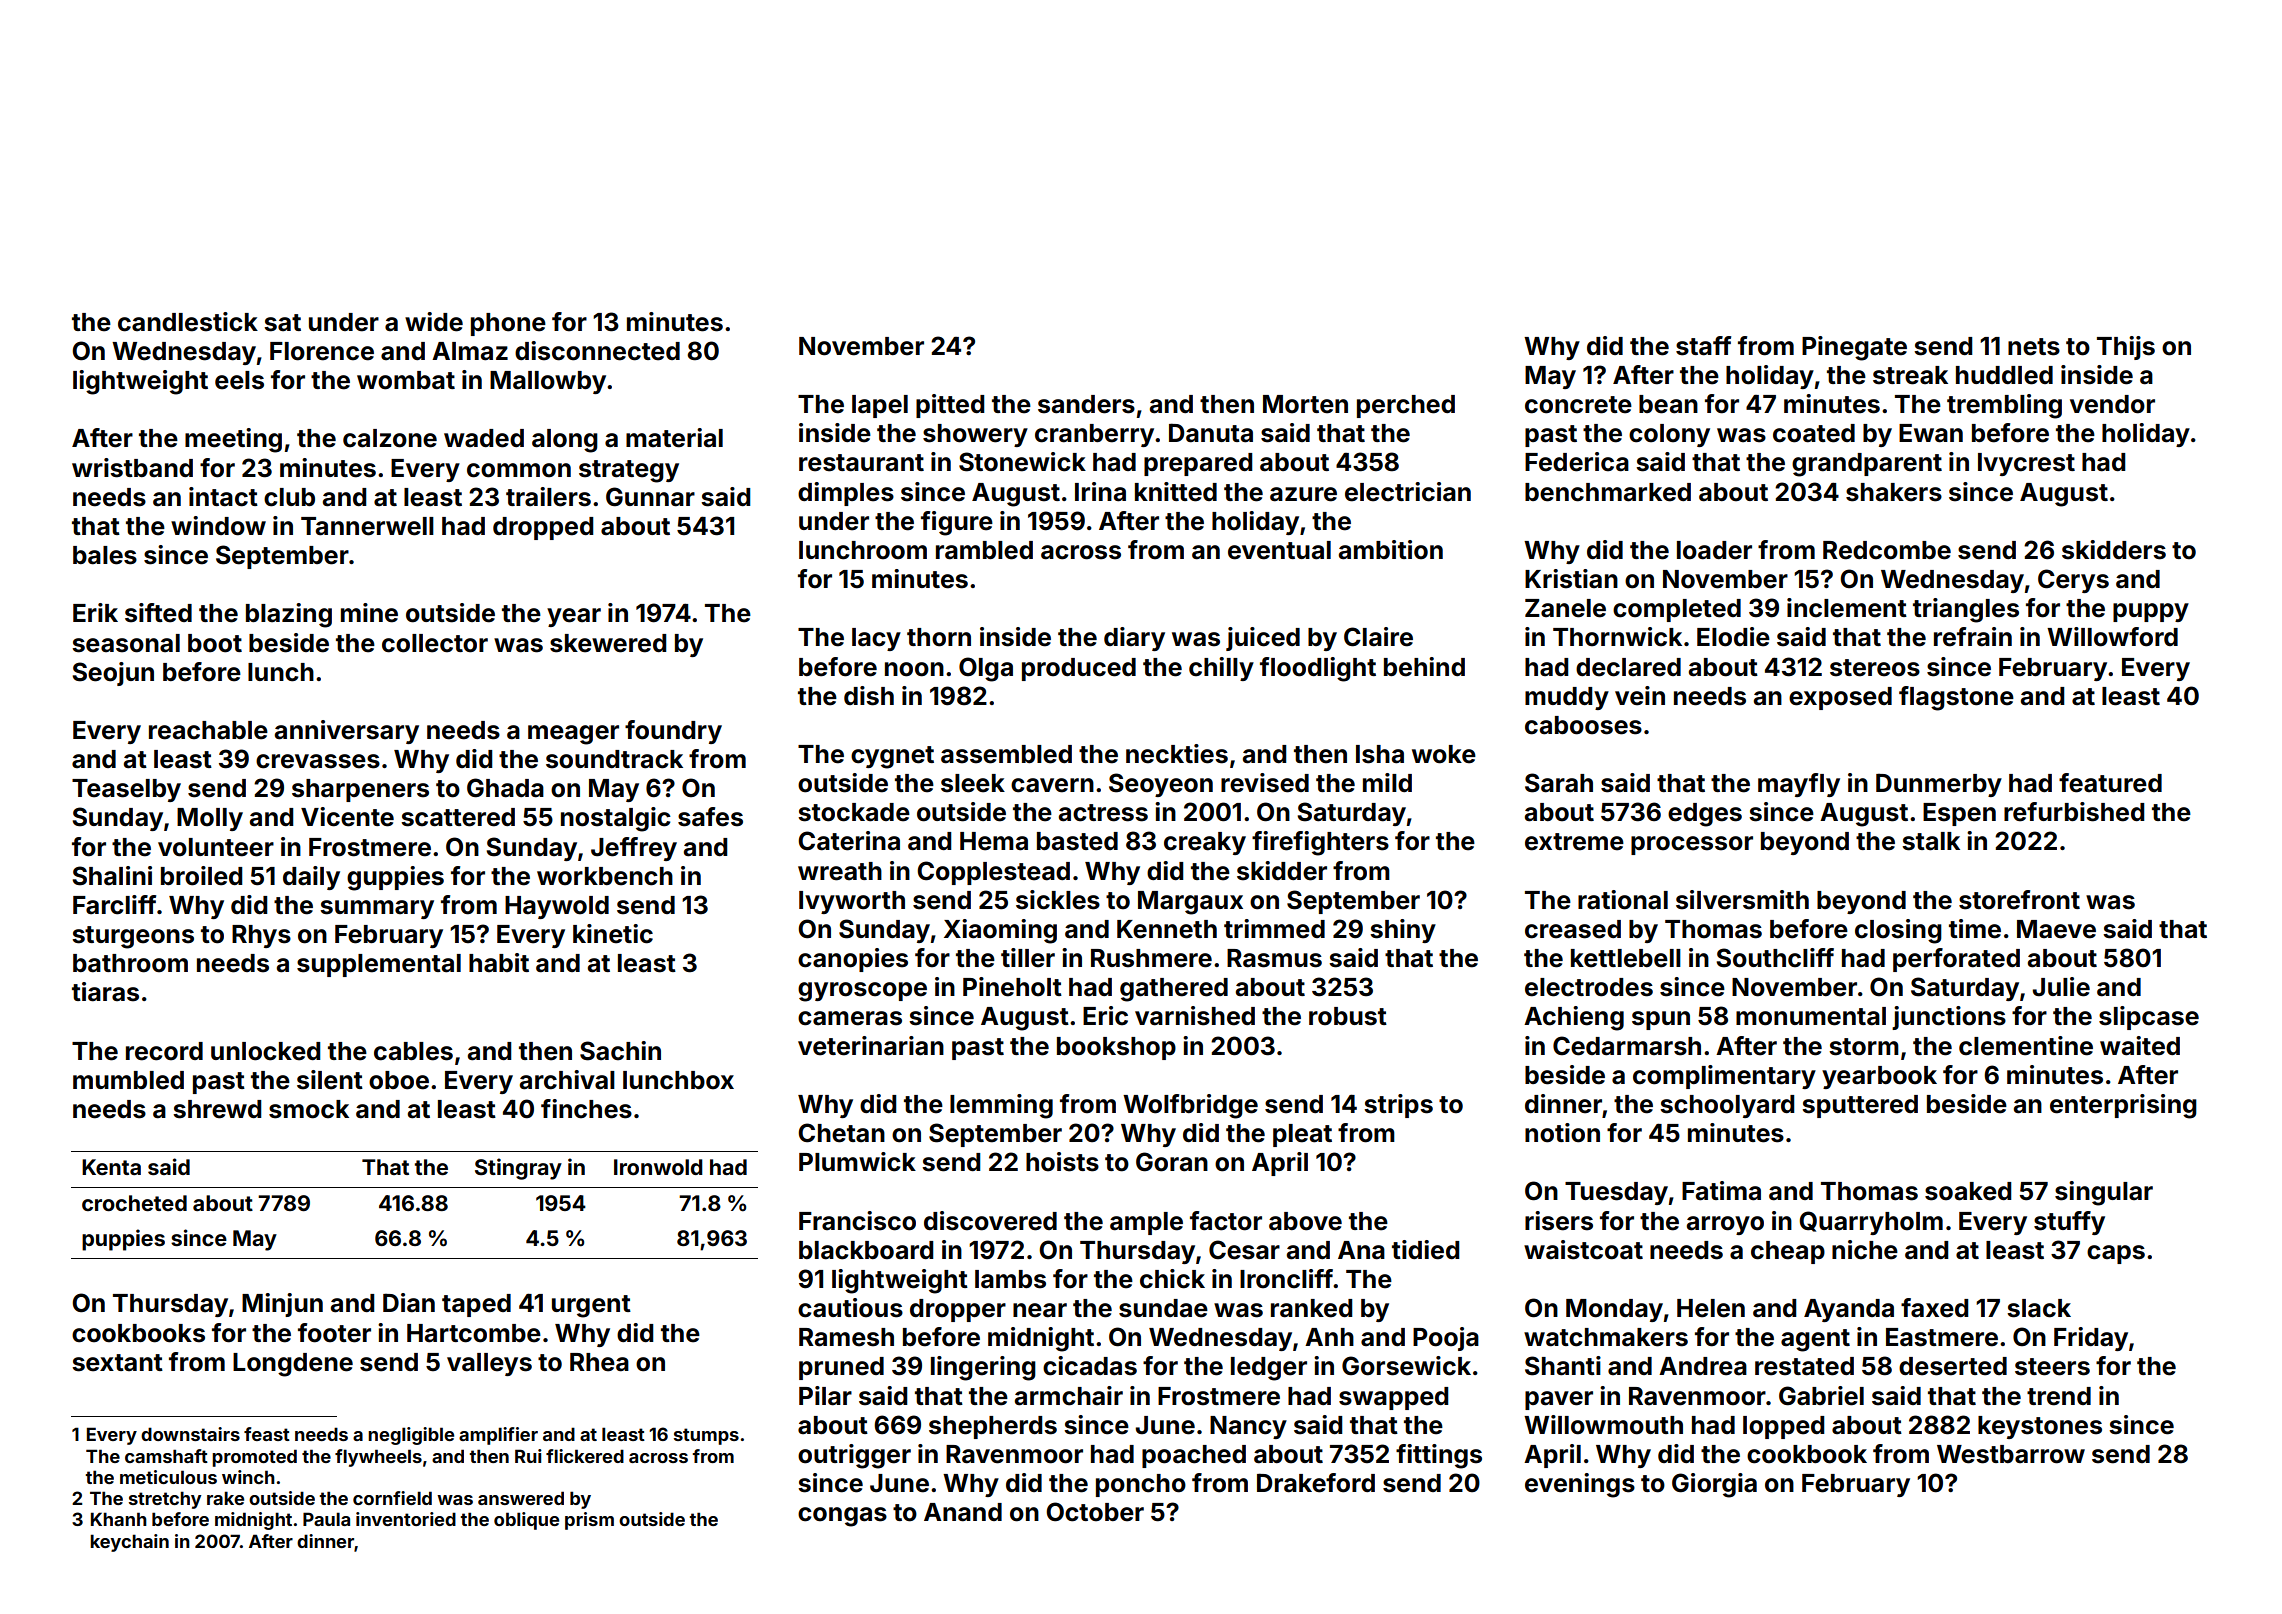 This image has height=1614, width=2282. Describe the element at coordinates (1095, 1512) in the image. I see `October` at that location.
